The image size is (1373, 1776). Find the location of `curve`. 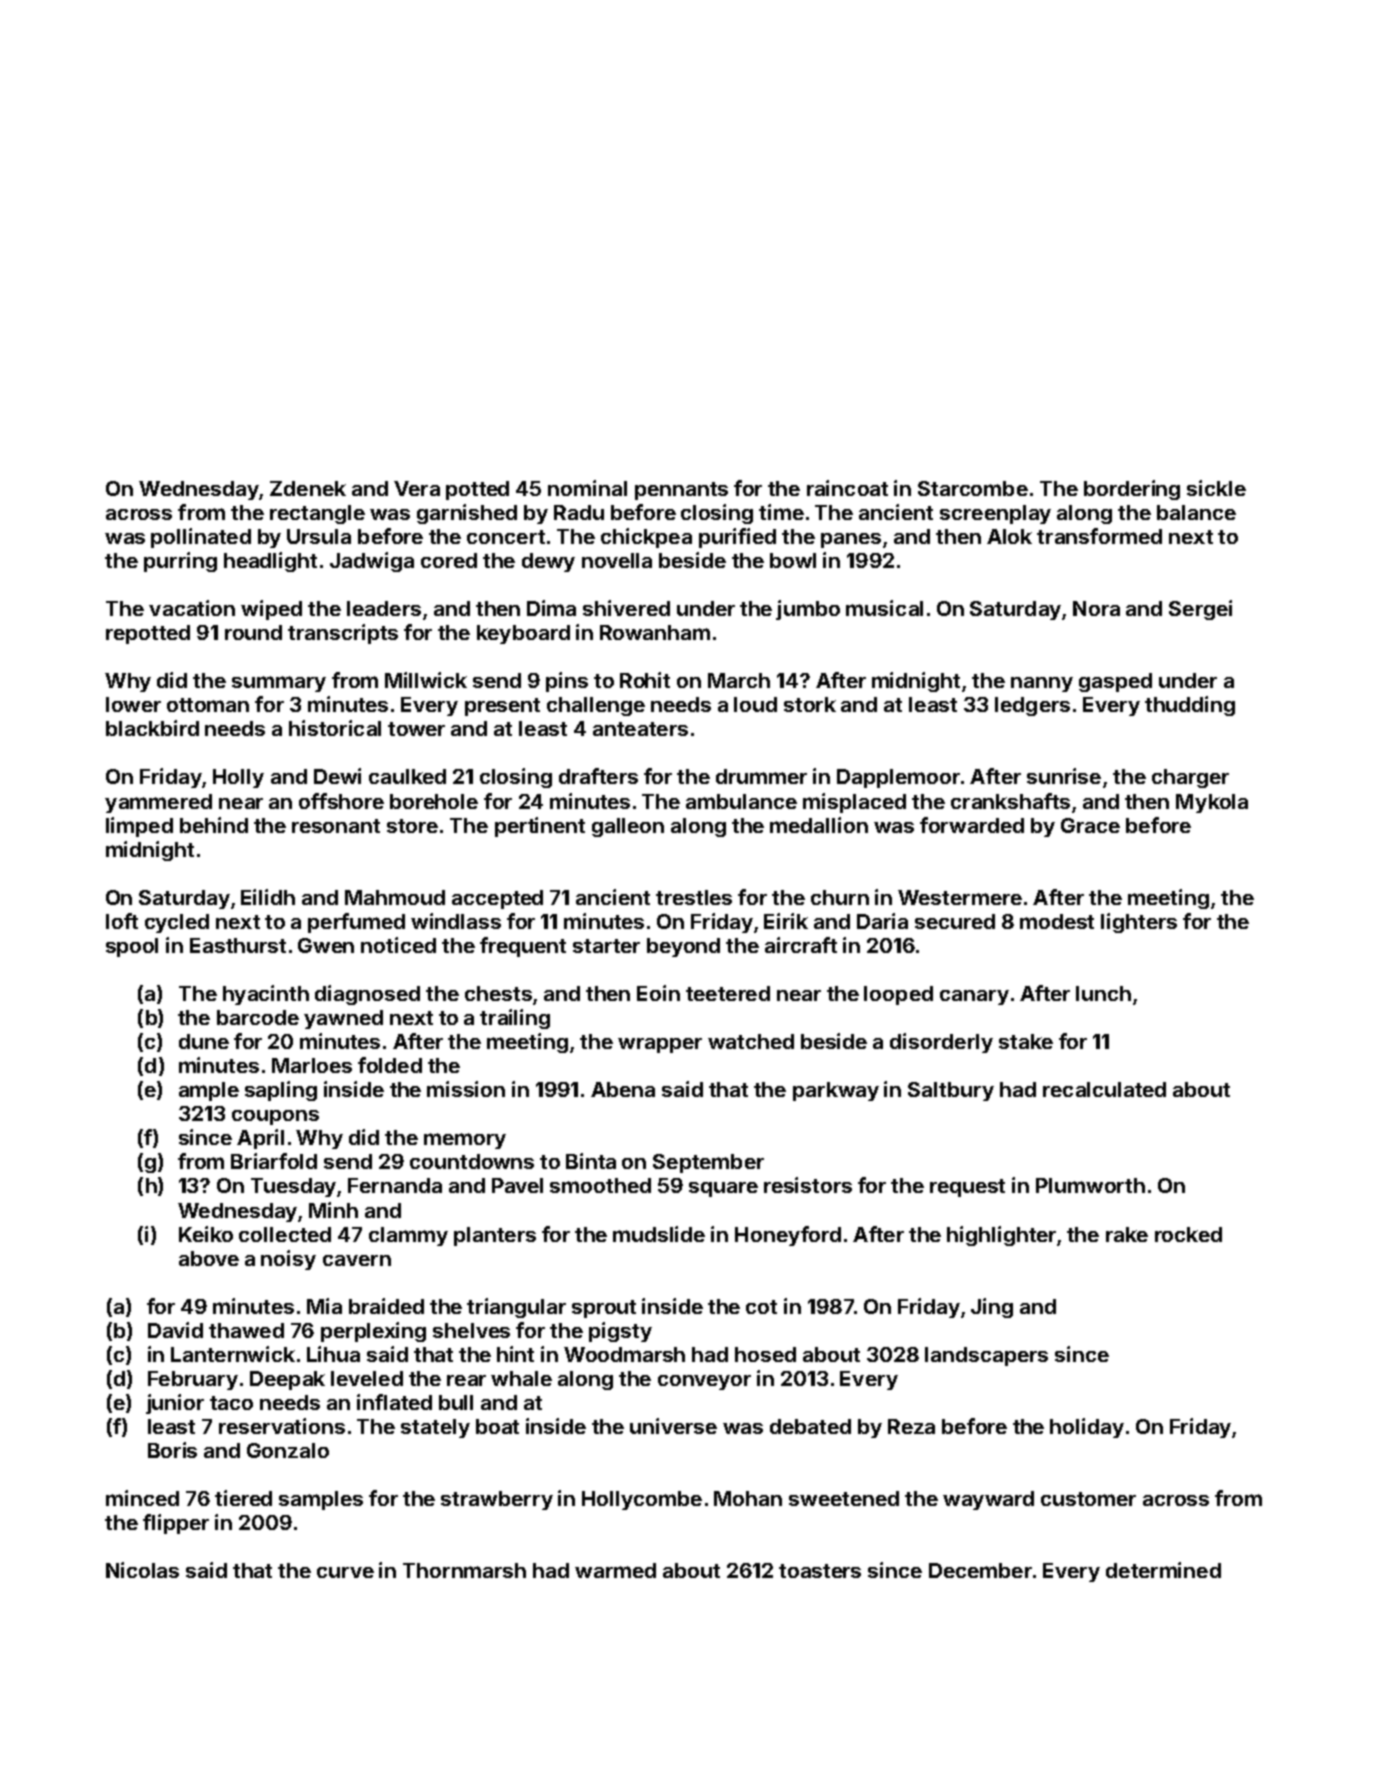

curve is located at coordinates (345, 1572).
